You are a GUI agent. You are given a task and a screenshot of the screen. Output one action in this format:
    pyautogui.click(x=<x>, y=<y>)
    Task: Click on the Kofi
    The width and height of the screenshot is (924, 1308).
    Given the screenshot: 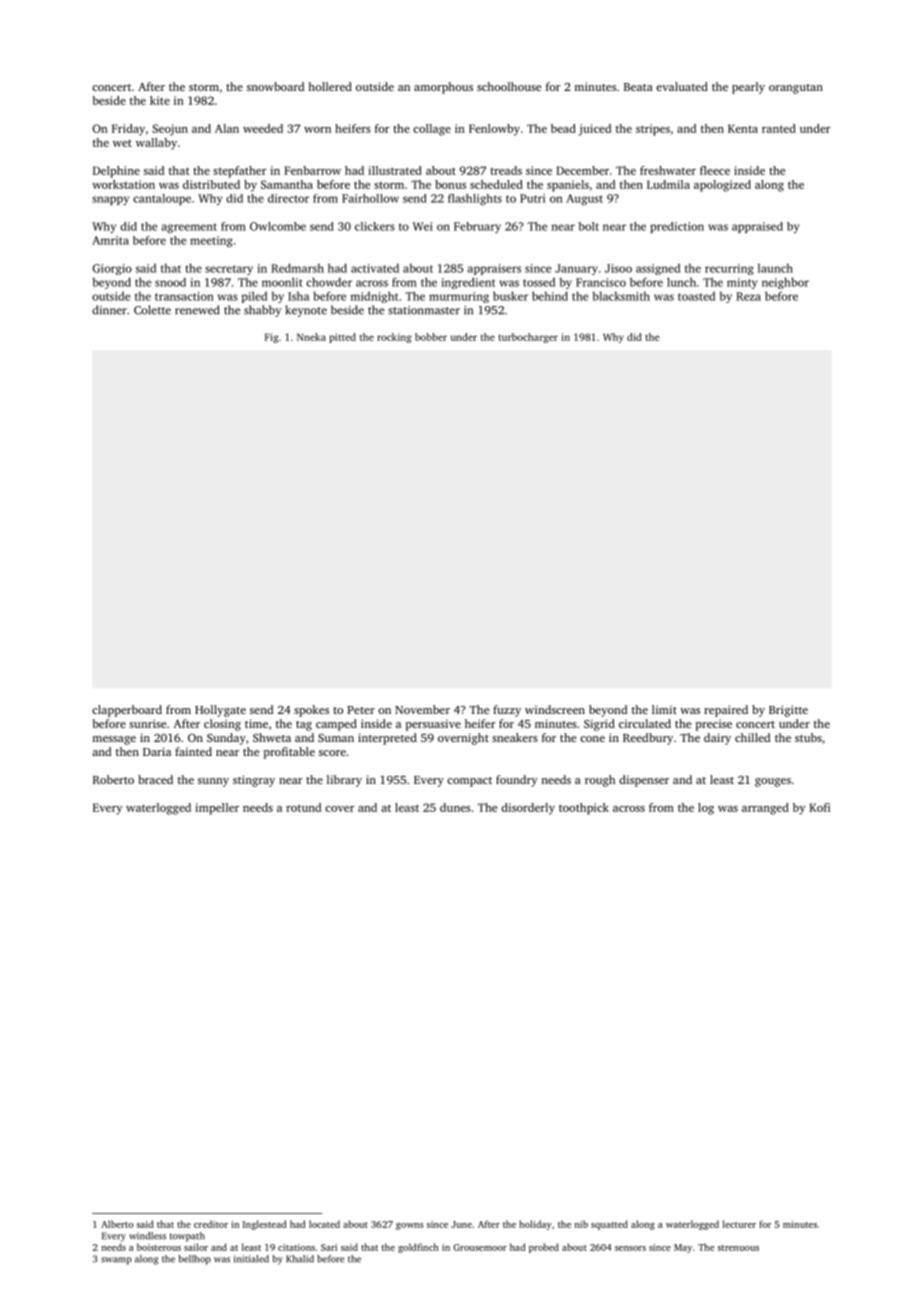 What is the action you would take?
    pyautogui.click(x=819, y=807)
